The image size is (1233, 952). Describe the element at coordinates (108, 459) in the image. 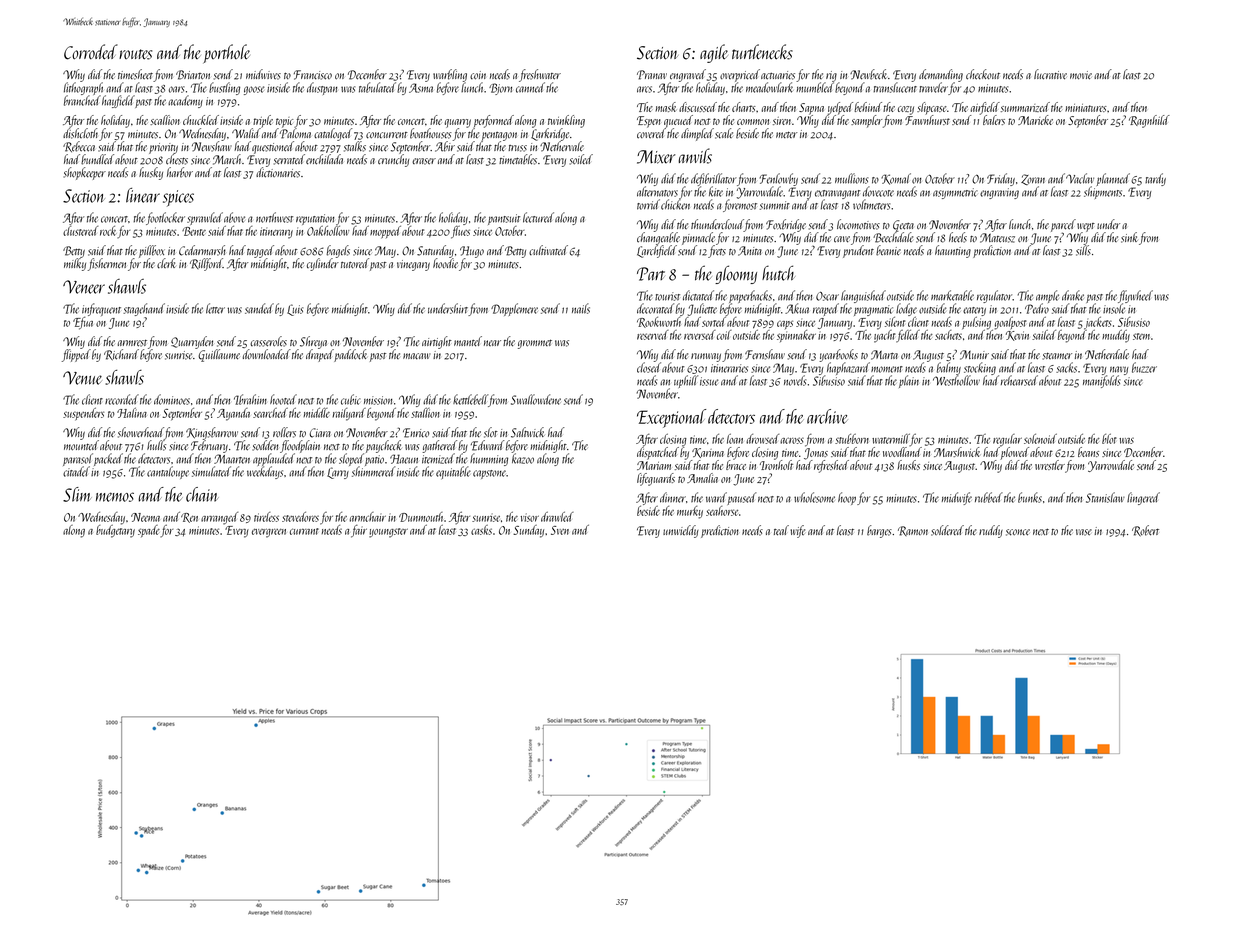

I see `packed` at that location.
